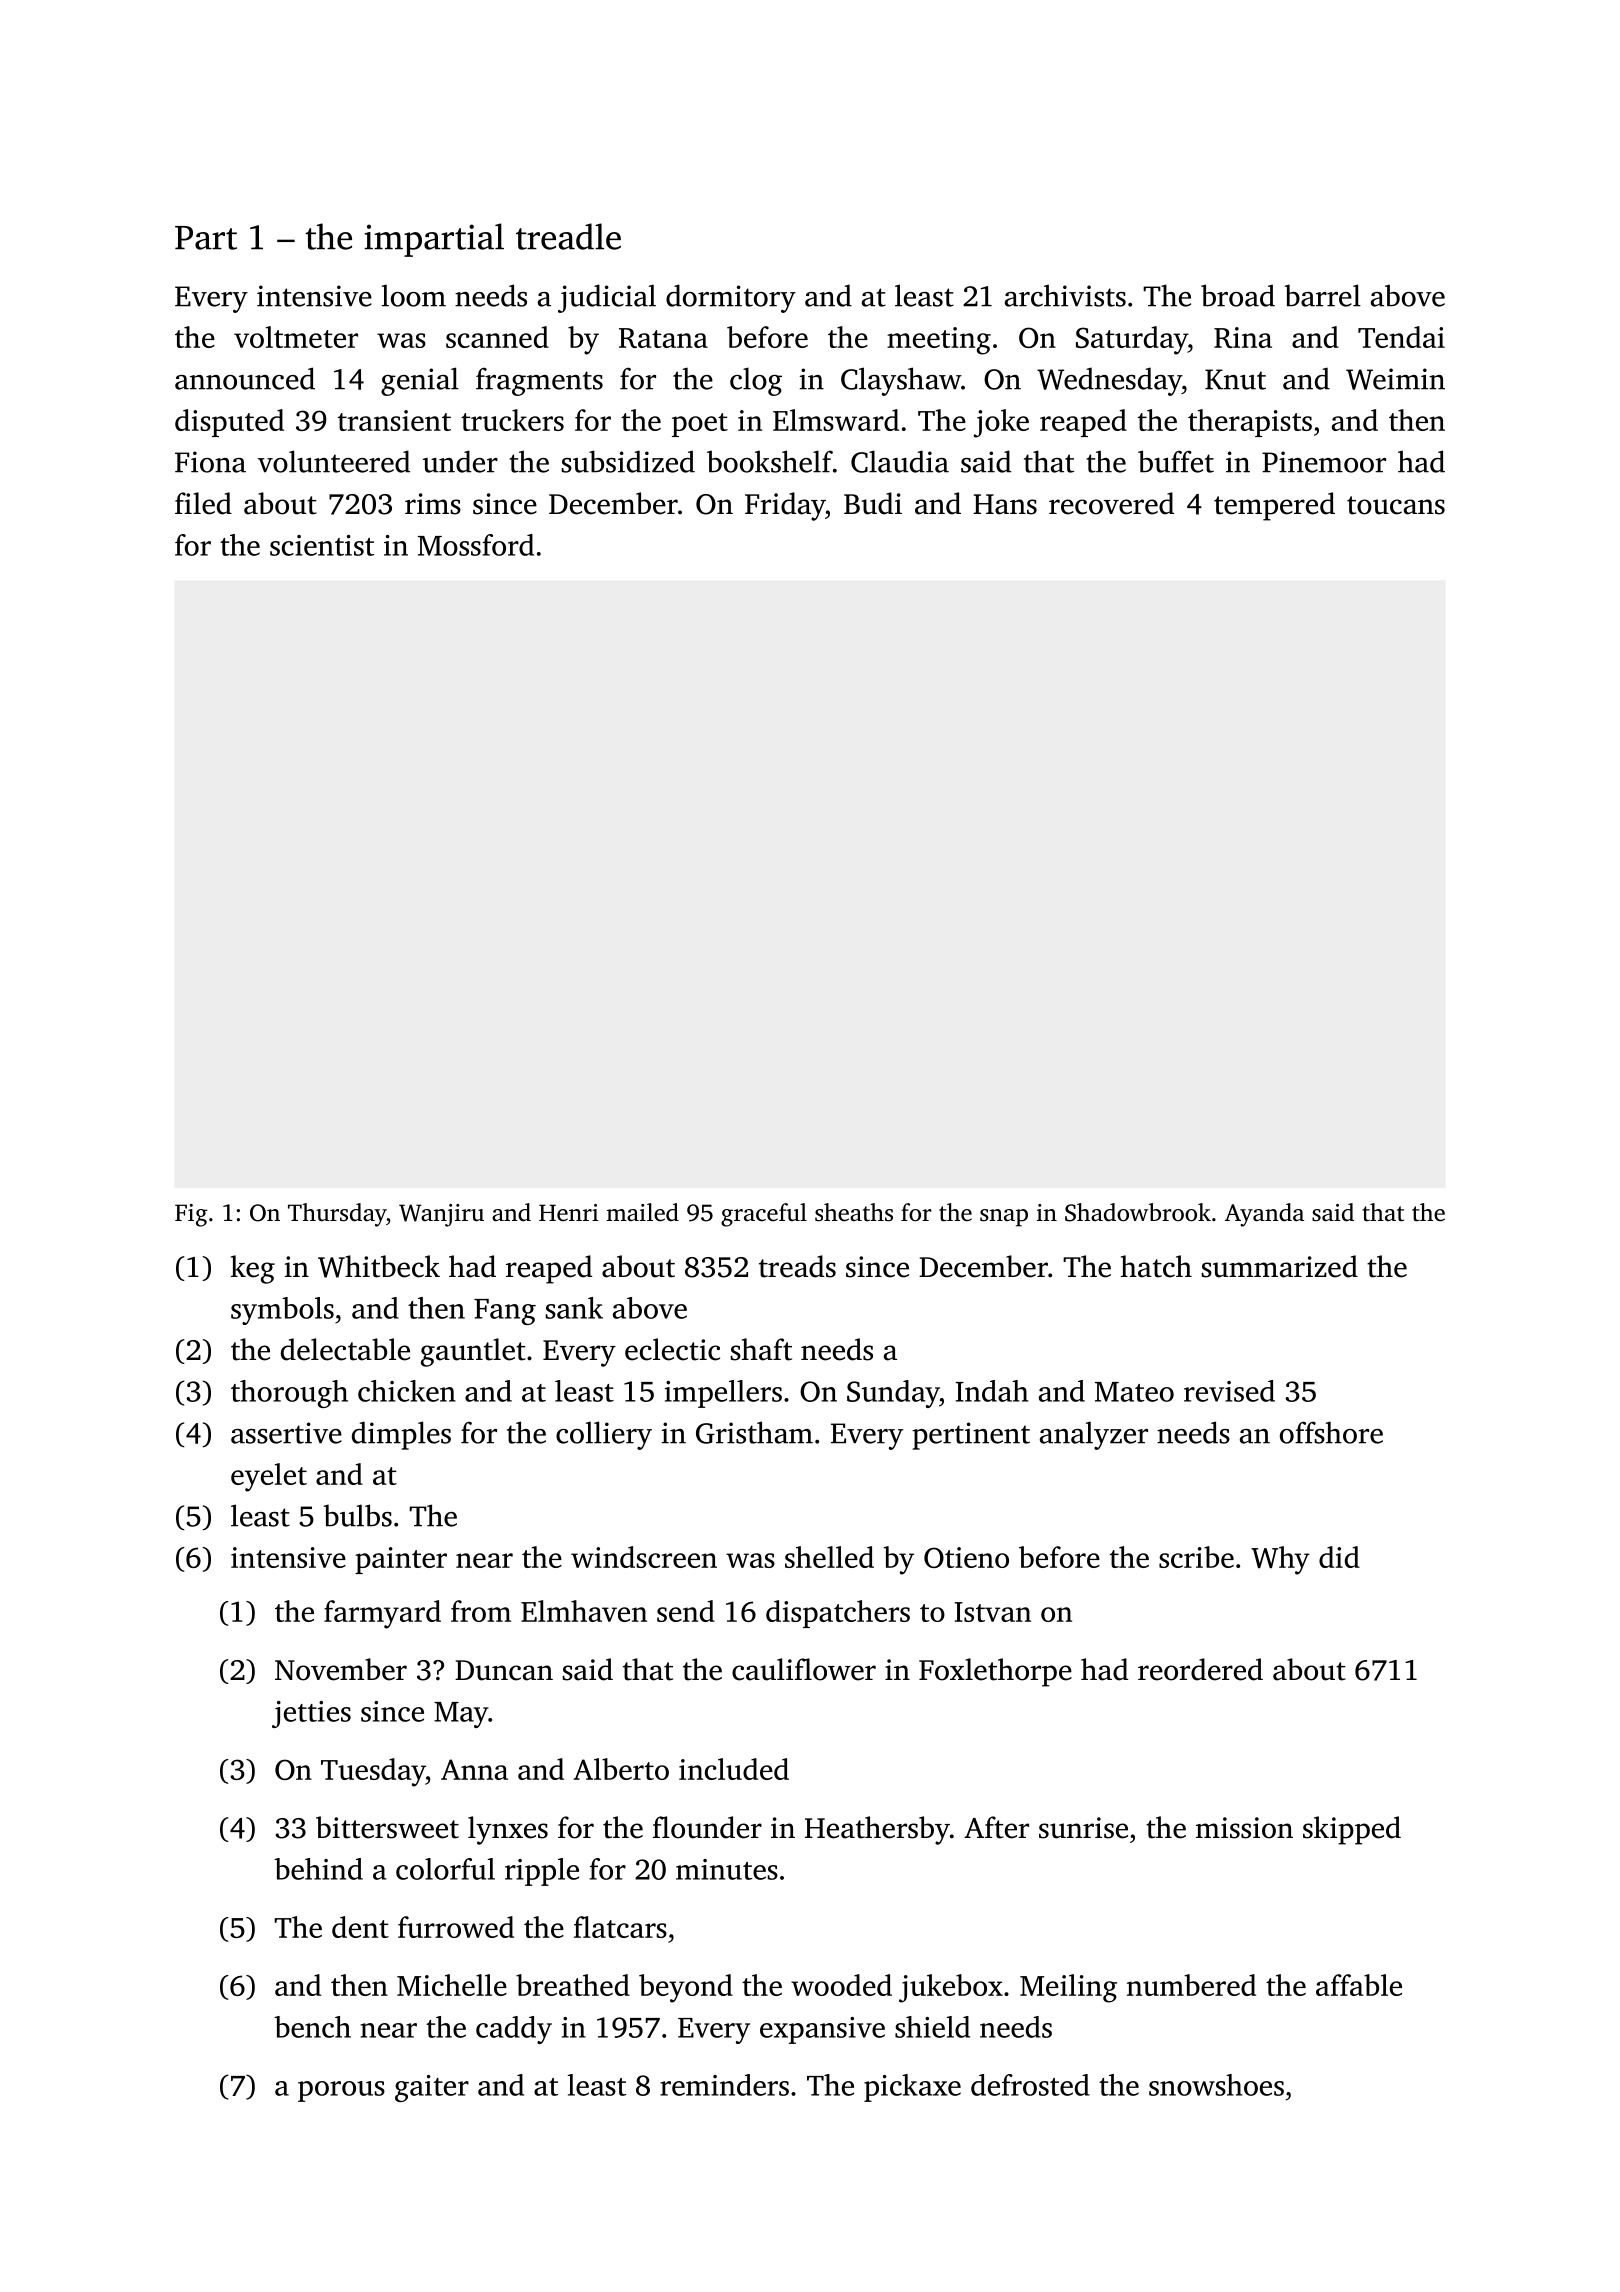  I want to click on archivists, so click(1065, 295).
